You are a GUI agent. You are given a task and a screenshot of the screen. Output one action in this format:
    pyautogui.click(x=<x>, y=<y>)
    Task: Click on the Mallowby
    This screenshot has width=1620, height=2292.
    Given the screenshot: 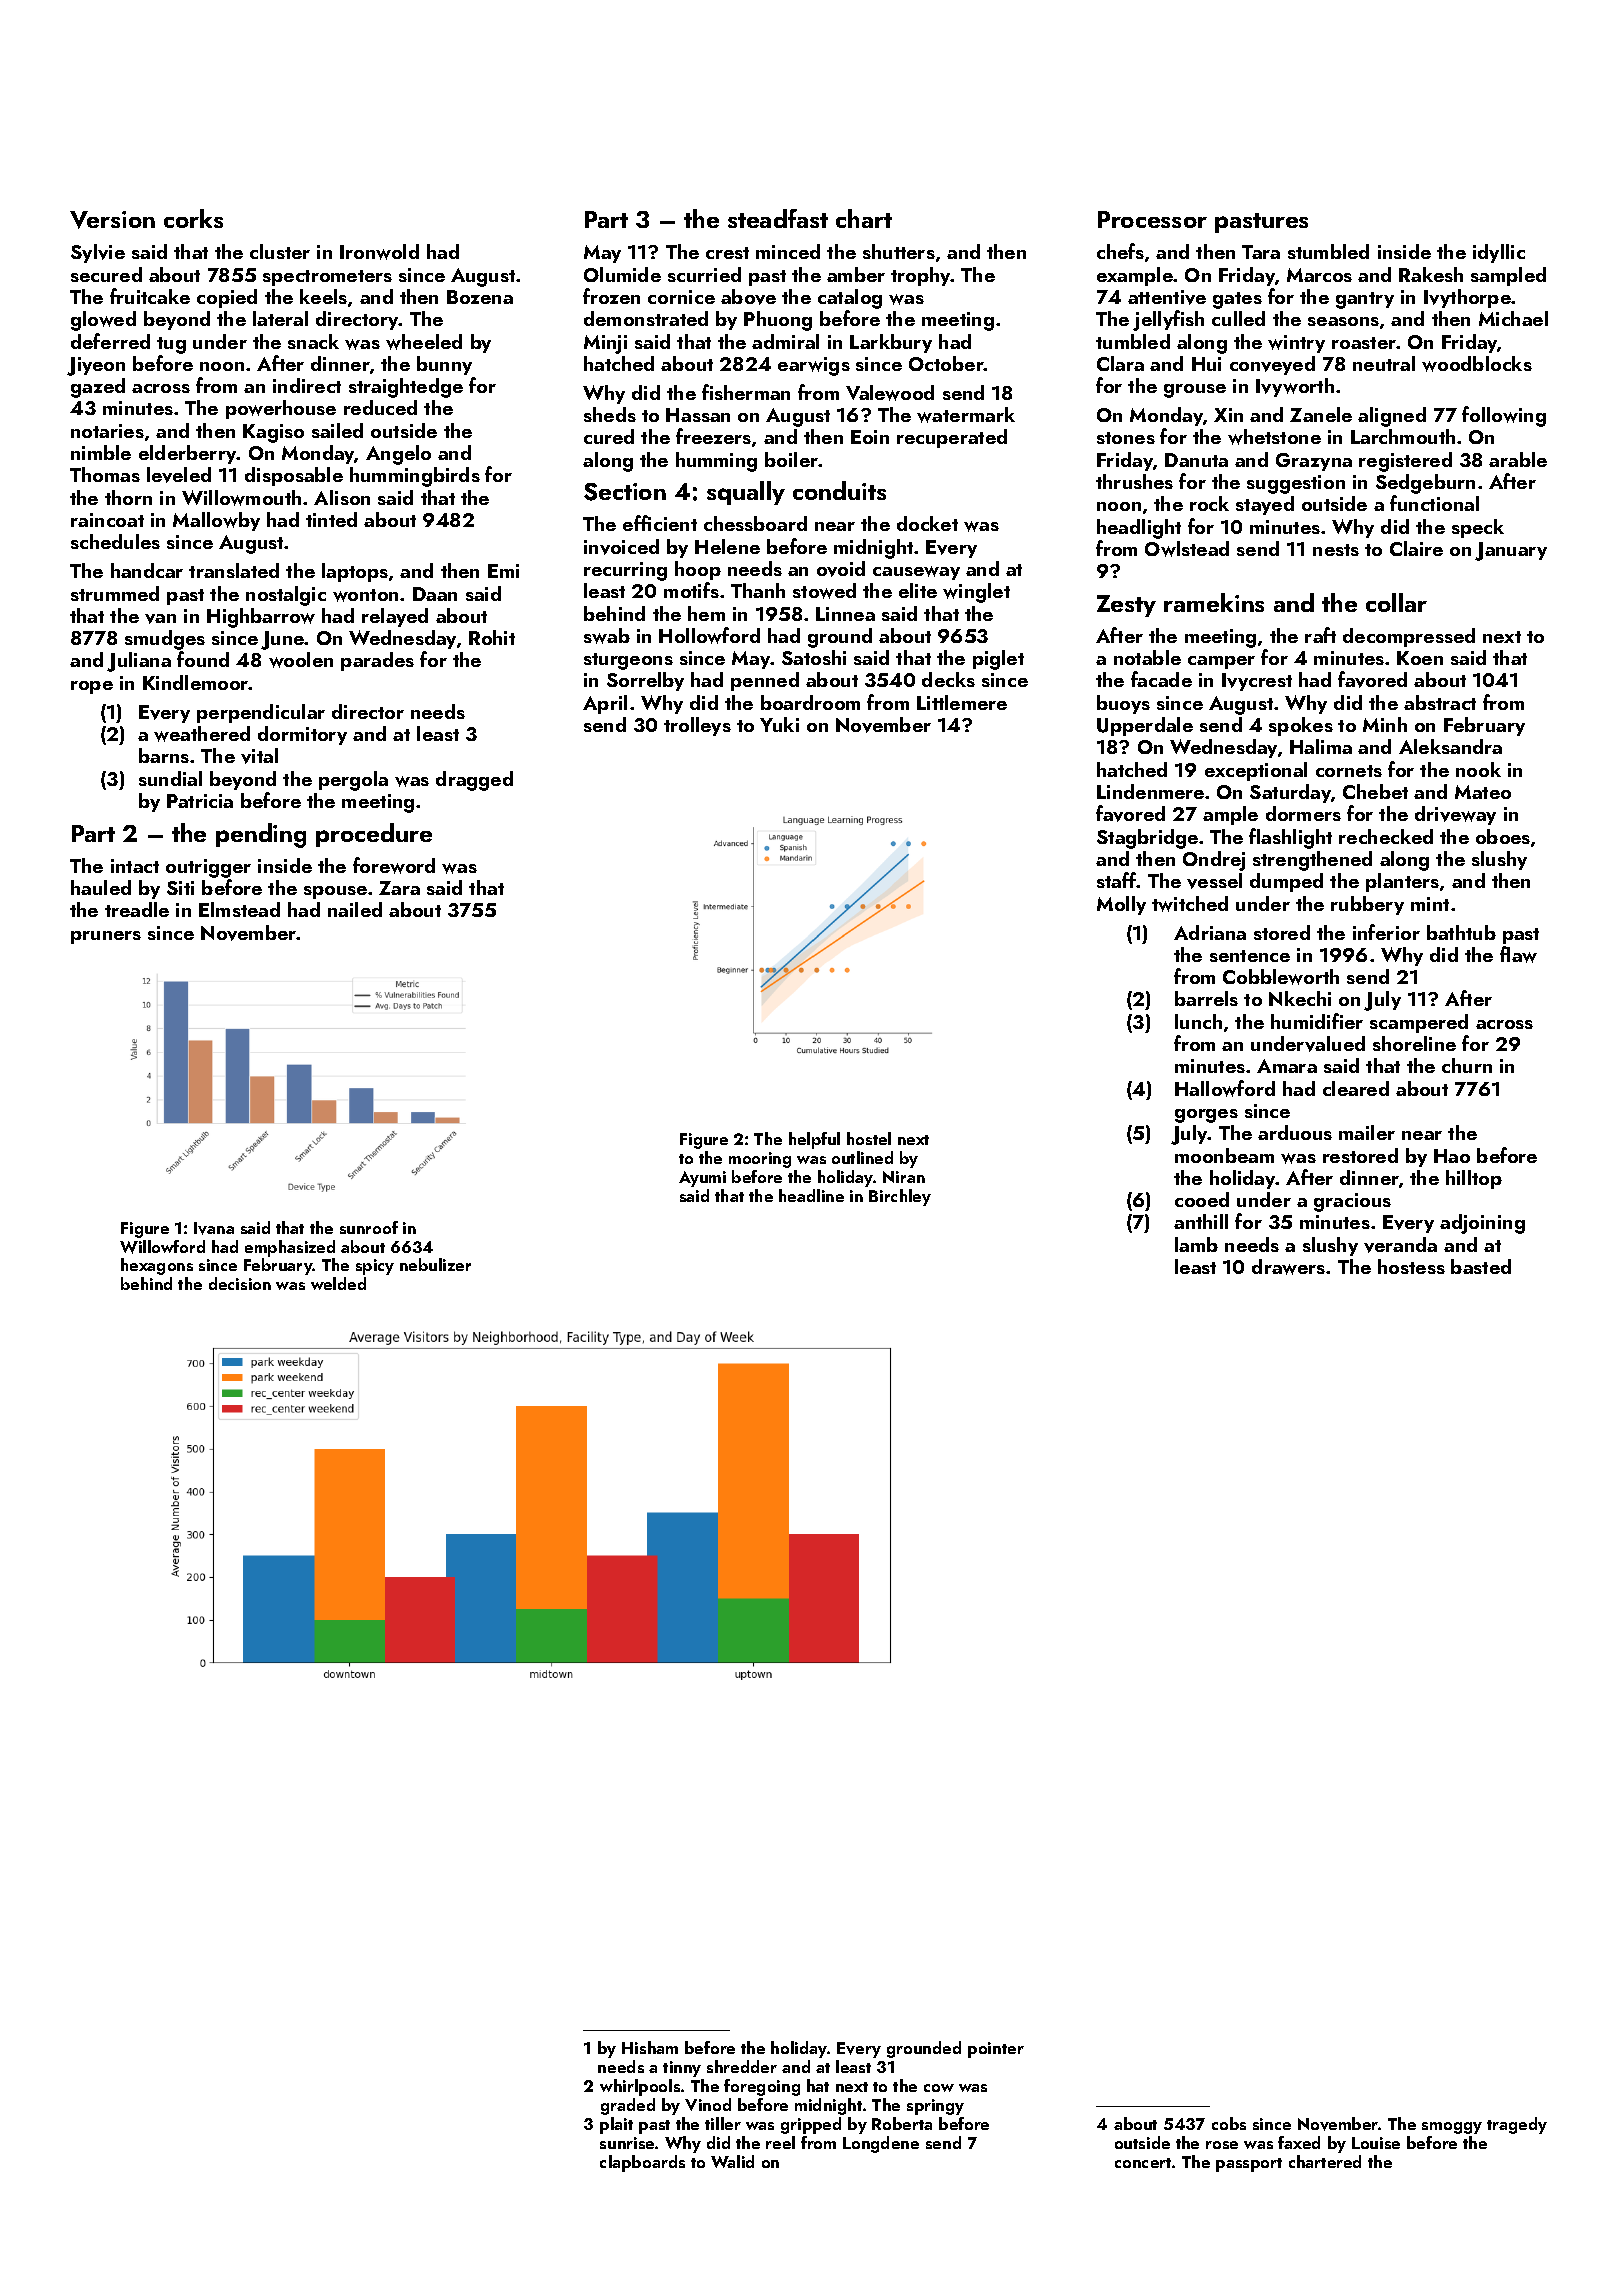 What is the action you would take?
    pyautogui.click(x=216, y=521)
